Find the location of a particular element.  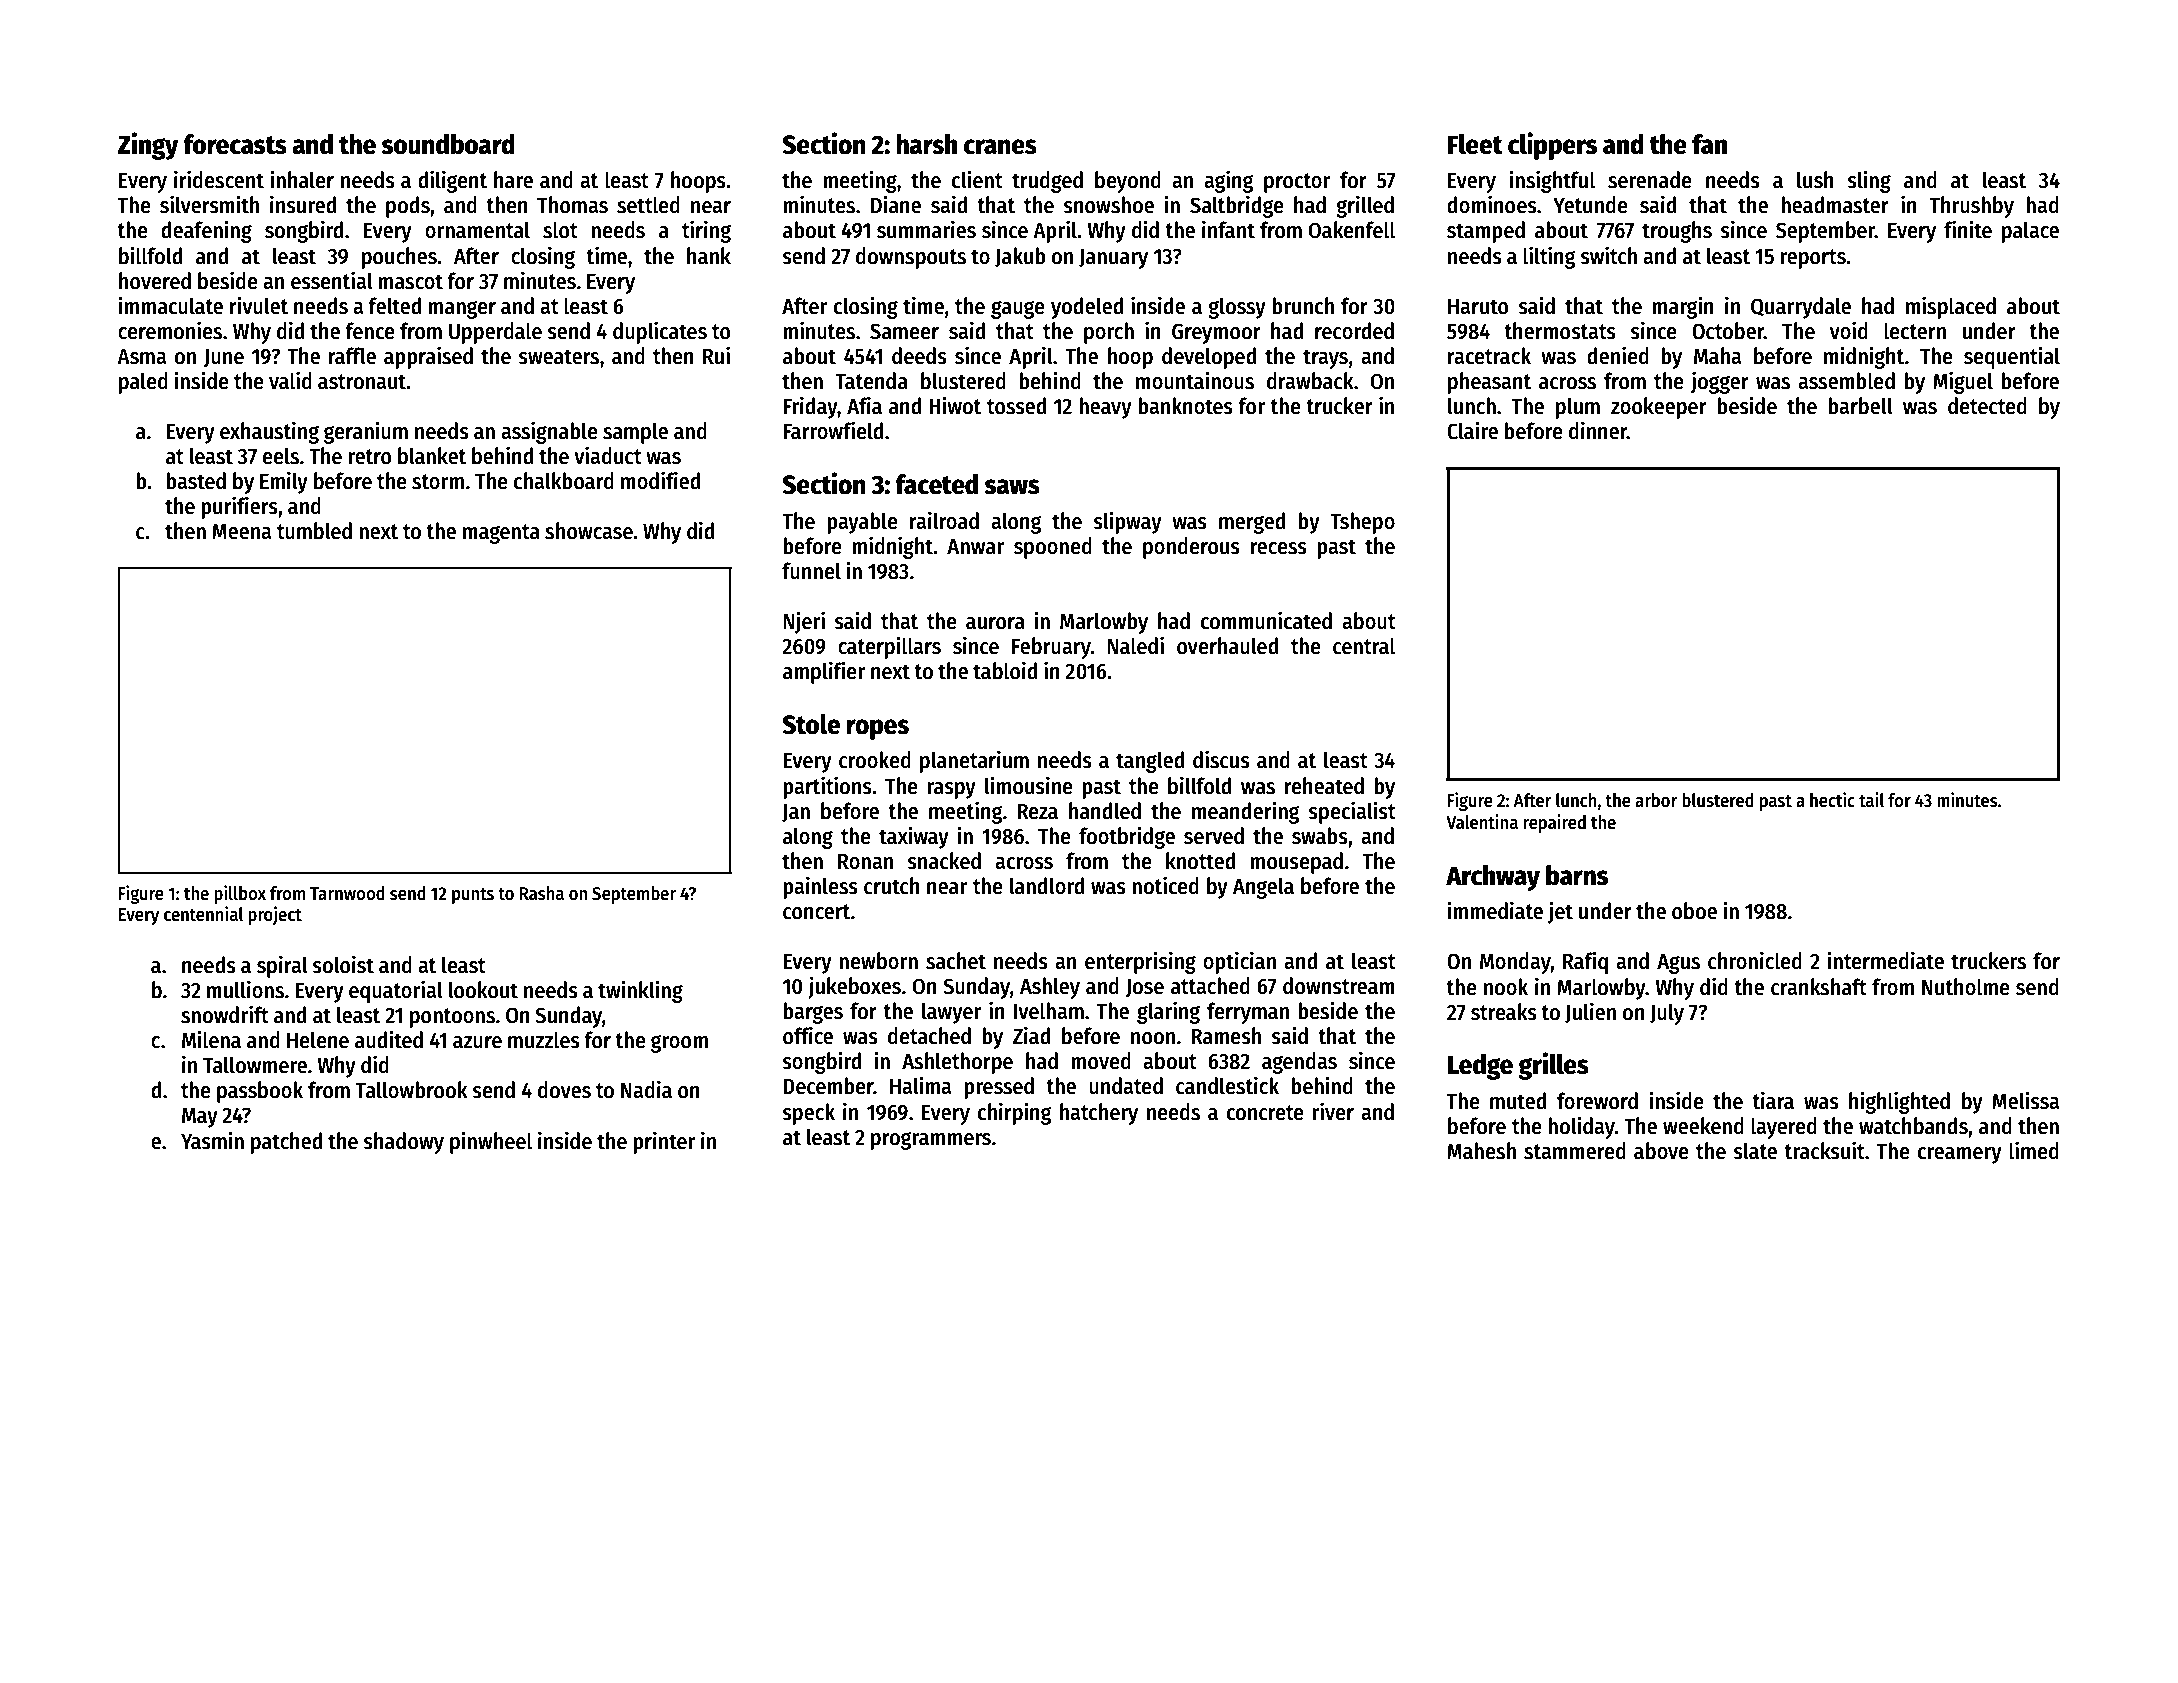

programmers is located at coordinates (931, 1141).
